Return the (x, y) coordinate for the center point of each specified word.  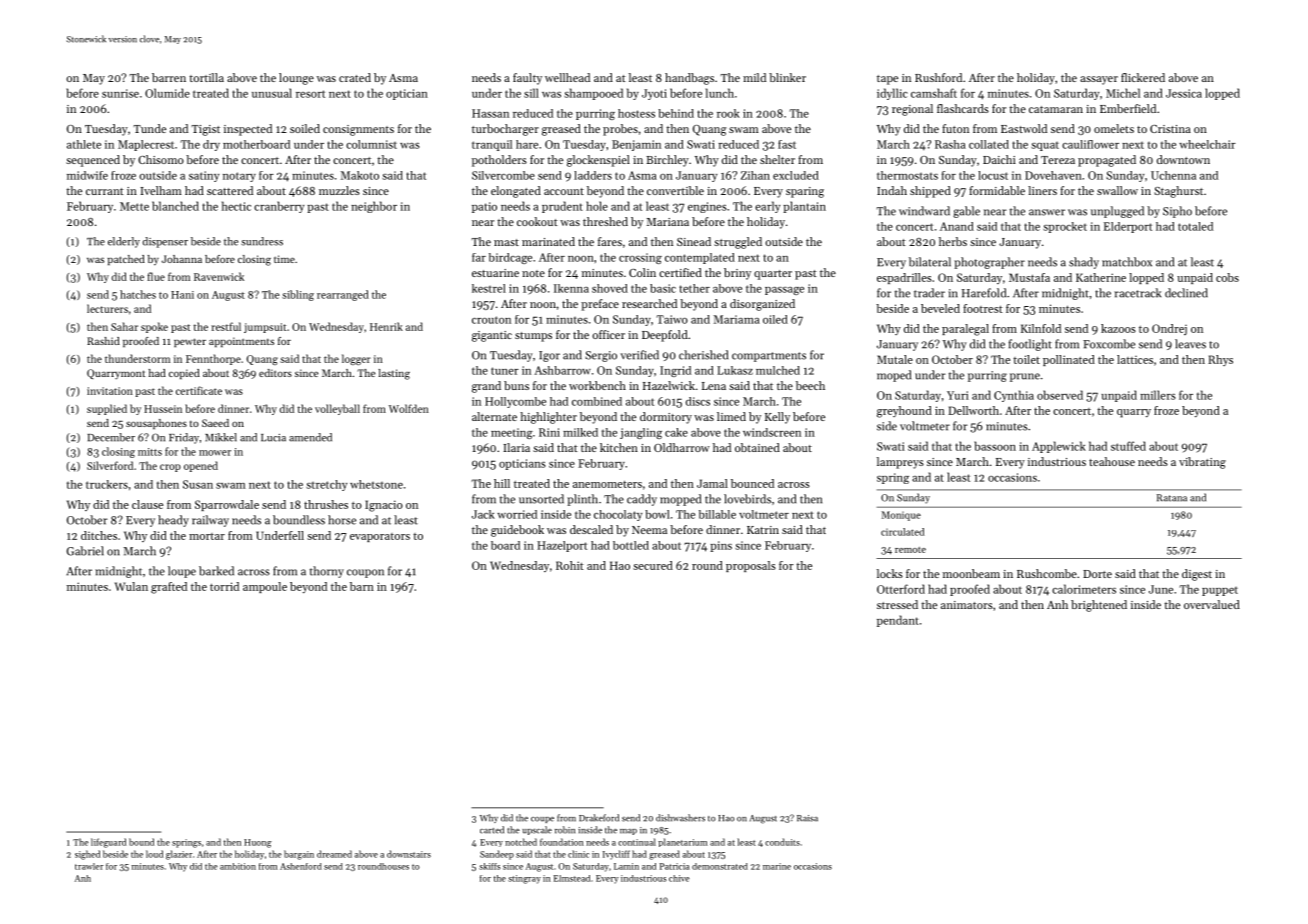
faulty (527, 79)
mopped (680, 500)
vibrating (1202, 463)
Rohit (570, 565)
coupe (542, 820)
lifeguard (108, 843)
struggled (738, 243)
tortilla (206, 77)
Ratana (1172, 498)
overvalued (1212, 604)
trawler (89, 866)
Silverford (110, 465)
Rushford (938, 77)
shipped (930, 192)
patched (126, 260)
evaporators (380, 537)
